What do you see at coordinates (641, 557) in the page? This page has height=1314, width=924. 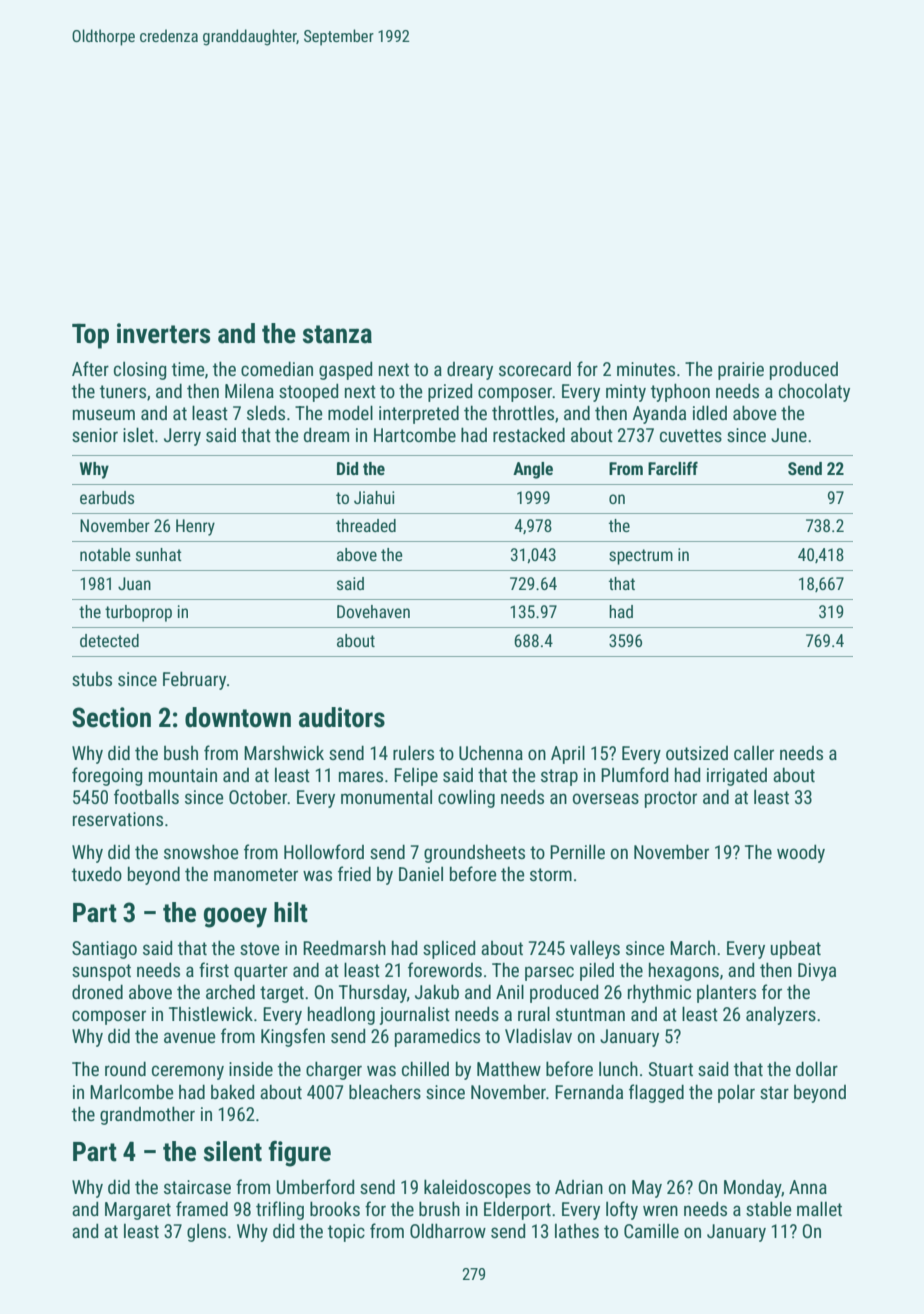 I see `spectrum` at bounding box center [641, 557].
